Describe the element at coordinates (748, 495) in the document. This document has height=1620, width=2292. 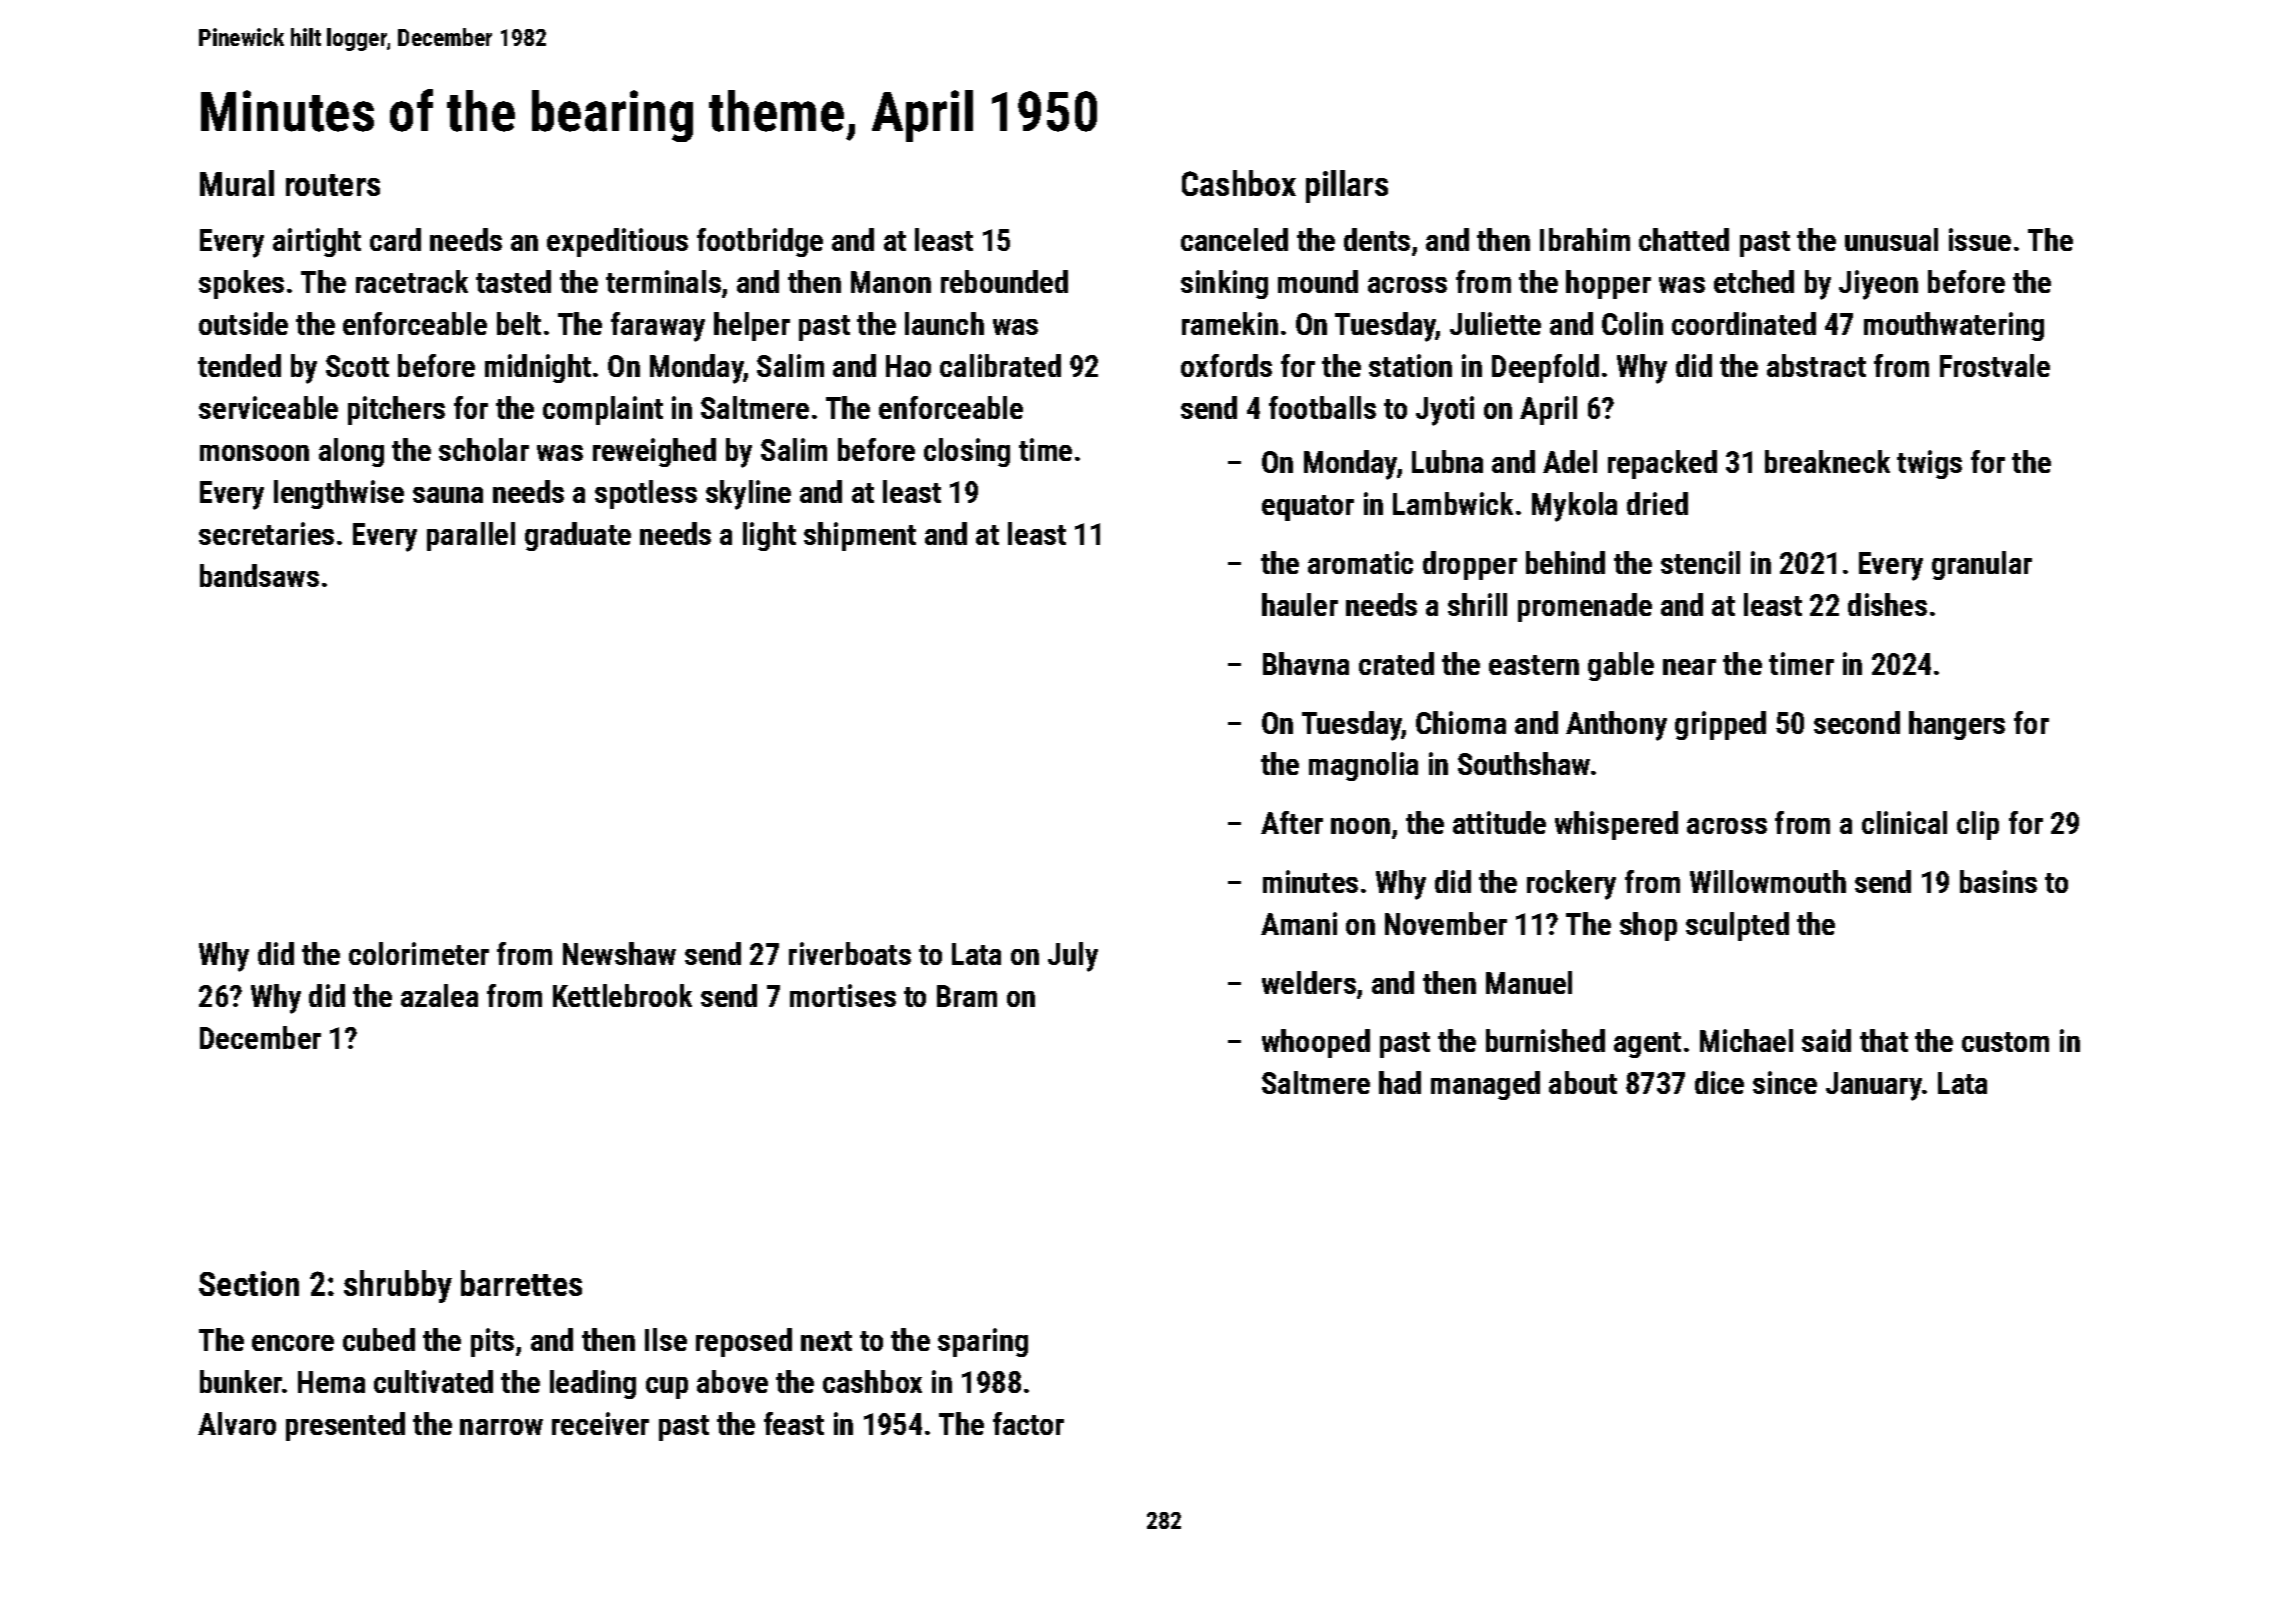
I see `skyline` at that location.
